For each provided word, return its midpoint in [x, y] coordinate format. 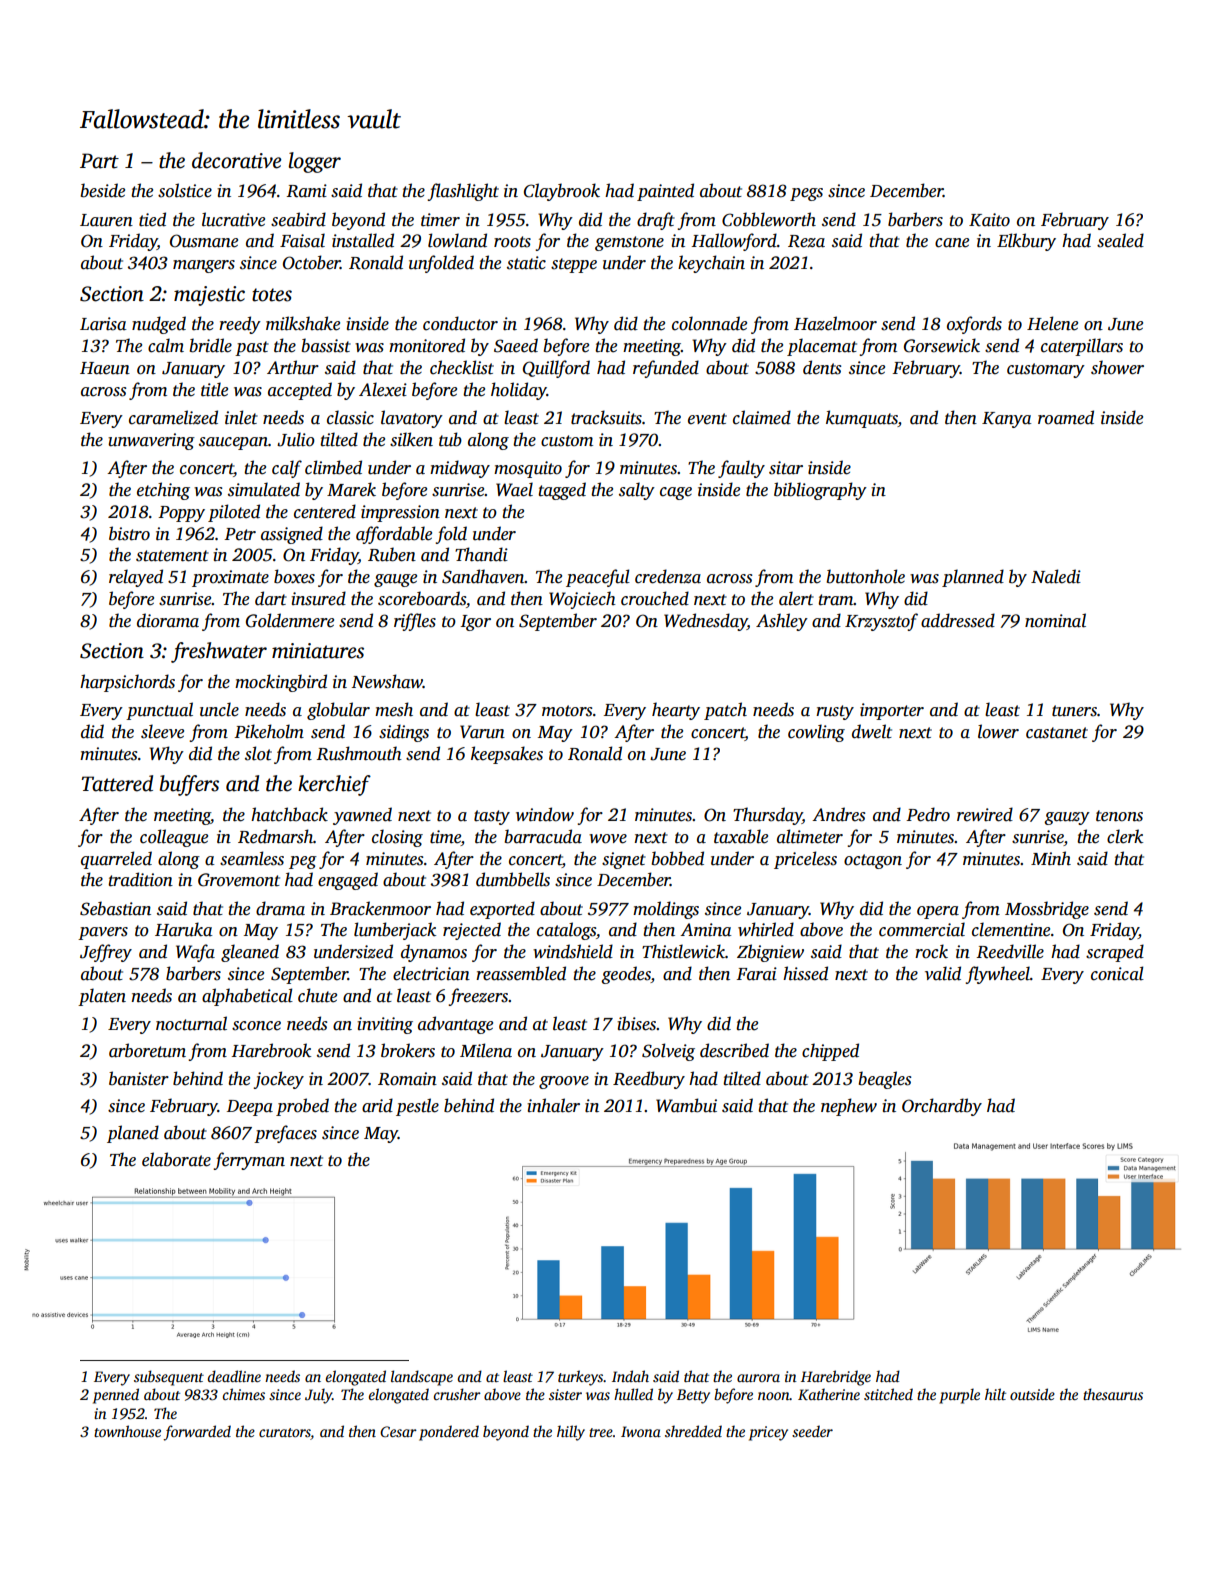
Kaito [989, 220]
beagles [885, 1080]
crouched [655, 598]
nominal [1055, 620]
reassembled [521, 973]
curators [285, 1434]
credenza [668, 576]
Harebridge [836, 1378]
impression [400, 513]
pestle [417, 1107]
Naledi [1056, 576]
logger [315, 162]
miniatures [318, 651]
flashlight [463, 192]
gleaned [250, 953]
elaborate [176, 1159]
